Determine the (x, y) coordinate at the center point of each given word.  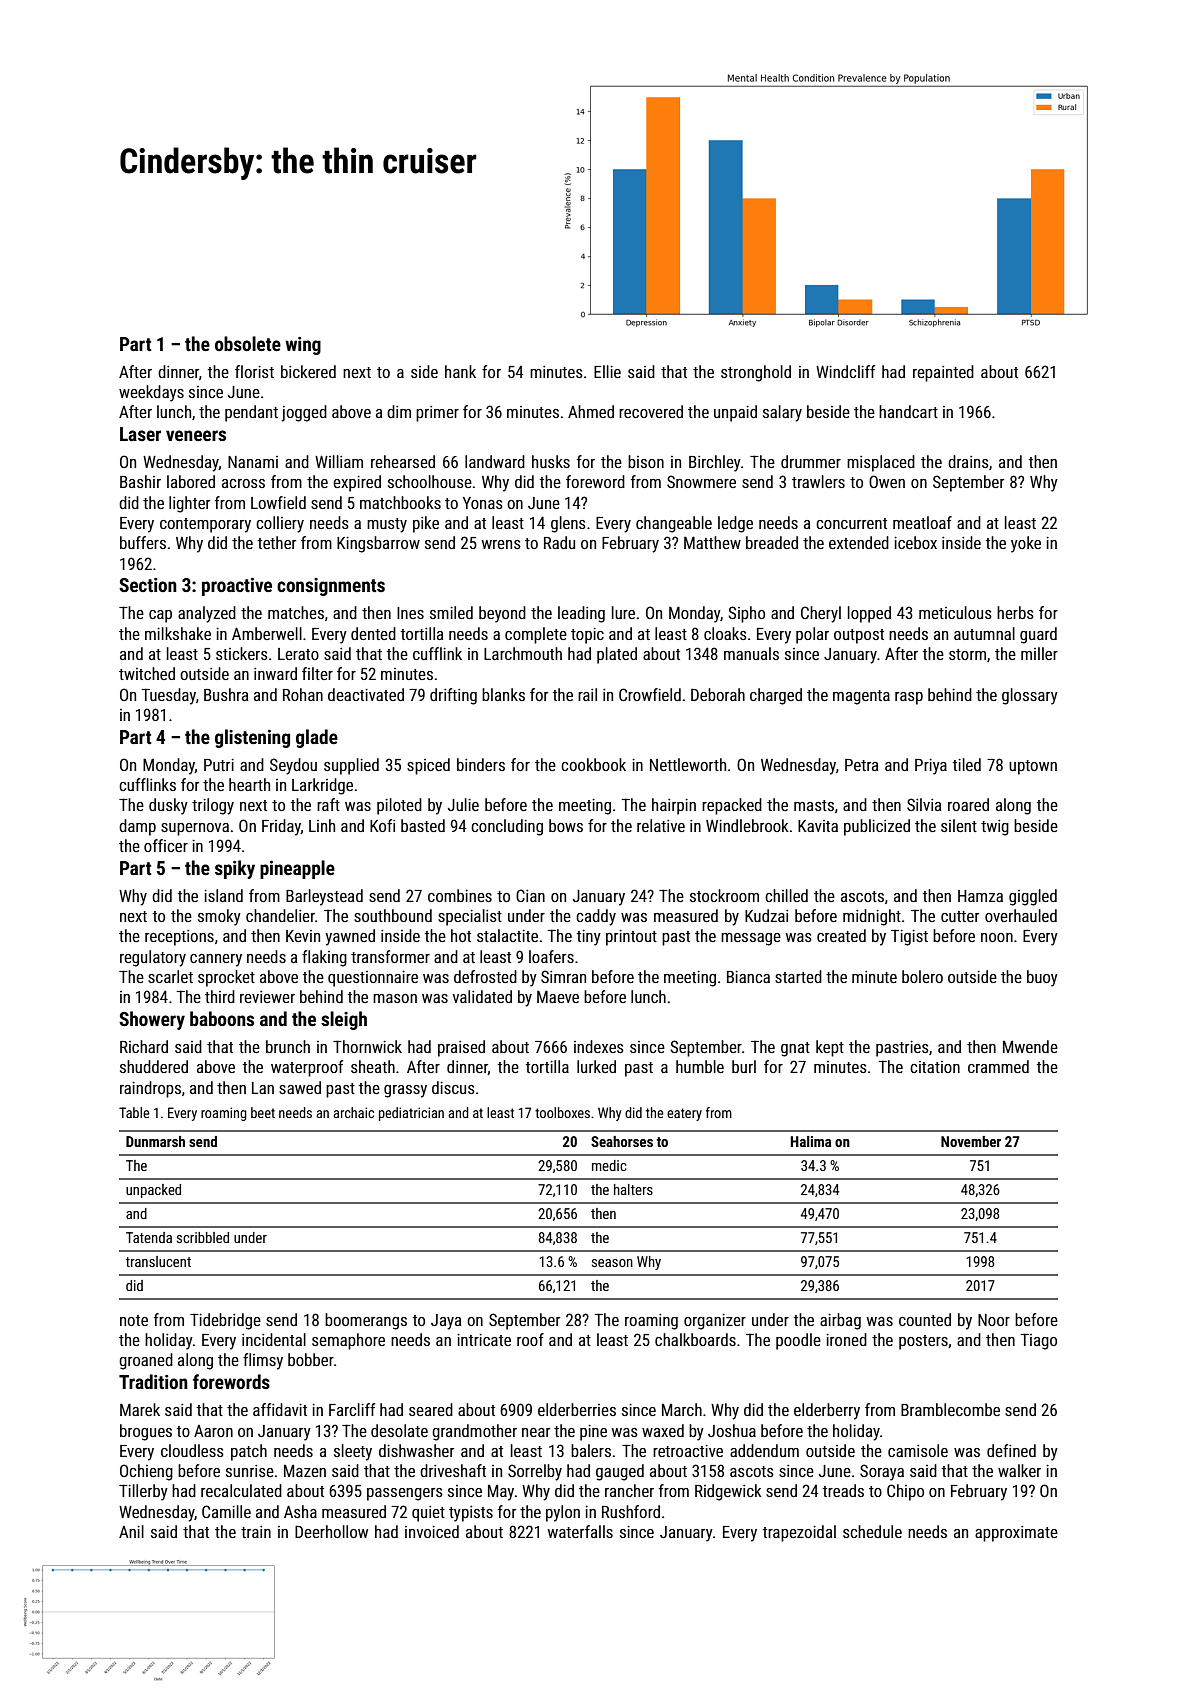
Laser (140, 434)
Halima (811, 1141)
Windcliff (845, 371)
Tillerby (143, 1492)
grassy (405, 1091)
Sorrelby (535, 1472)
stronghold (756, 373)
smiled (451, 612)
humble (700, 1066)
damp (137, 827)
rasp (909, 698)
